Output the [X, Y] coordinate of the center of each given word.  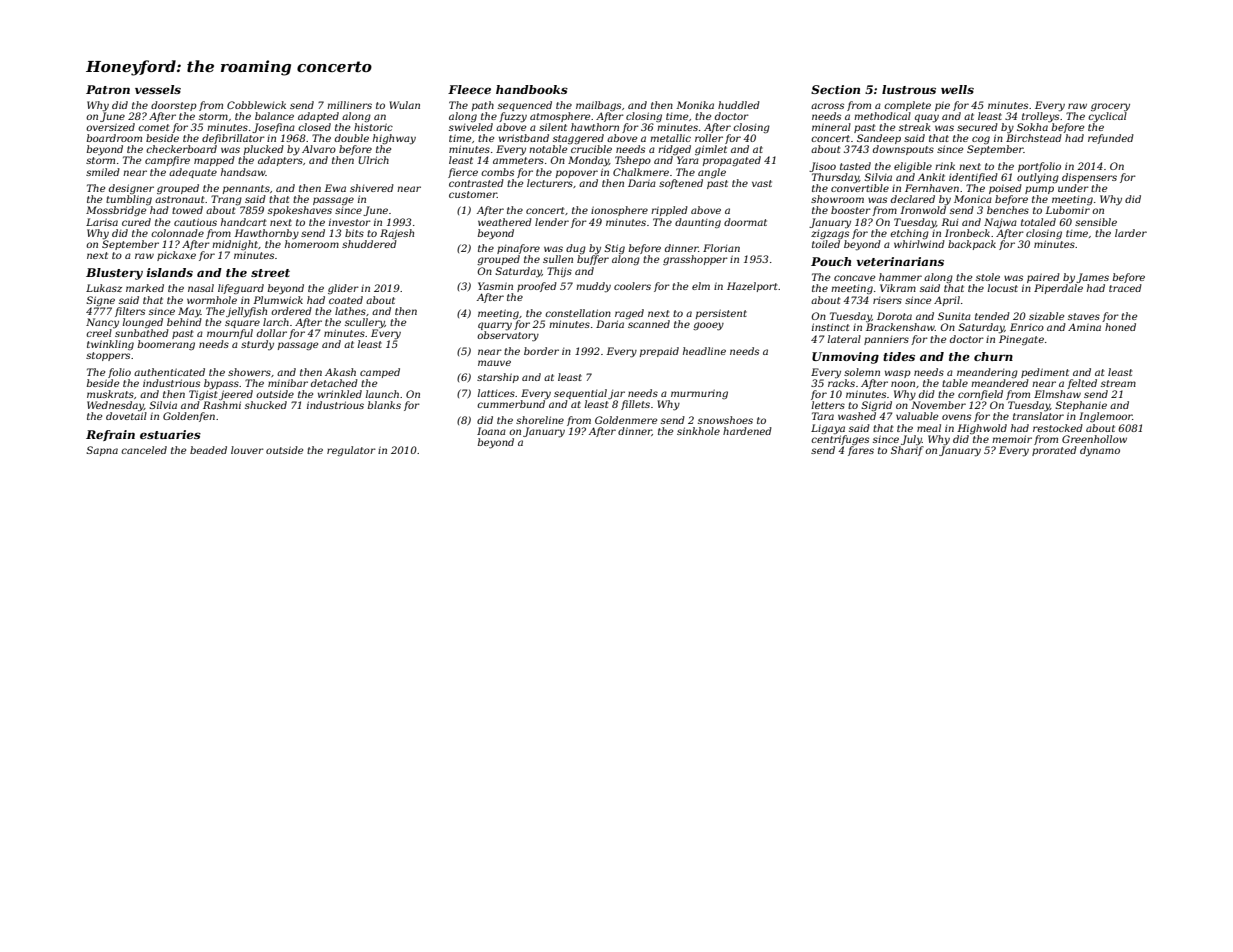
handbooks [532, 89]
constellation [578, 313]
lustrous [909, 89]
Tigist [203, 395]
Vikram [898, 288]
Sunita [954, 316]
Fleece [469, 89]
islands [169, 272]
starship [498, 378]
